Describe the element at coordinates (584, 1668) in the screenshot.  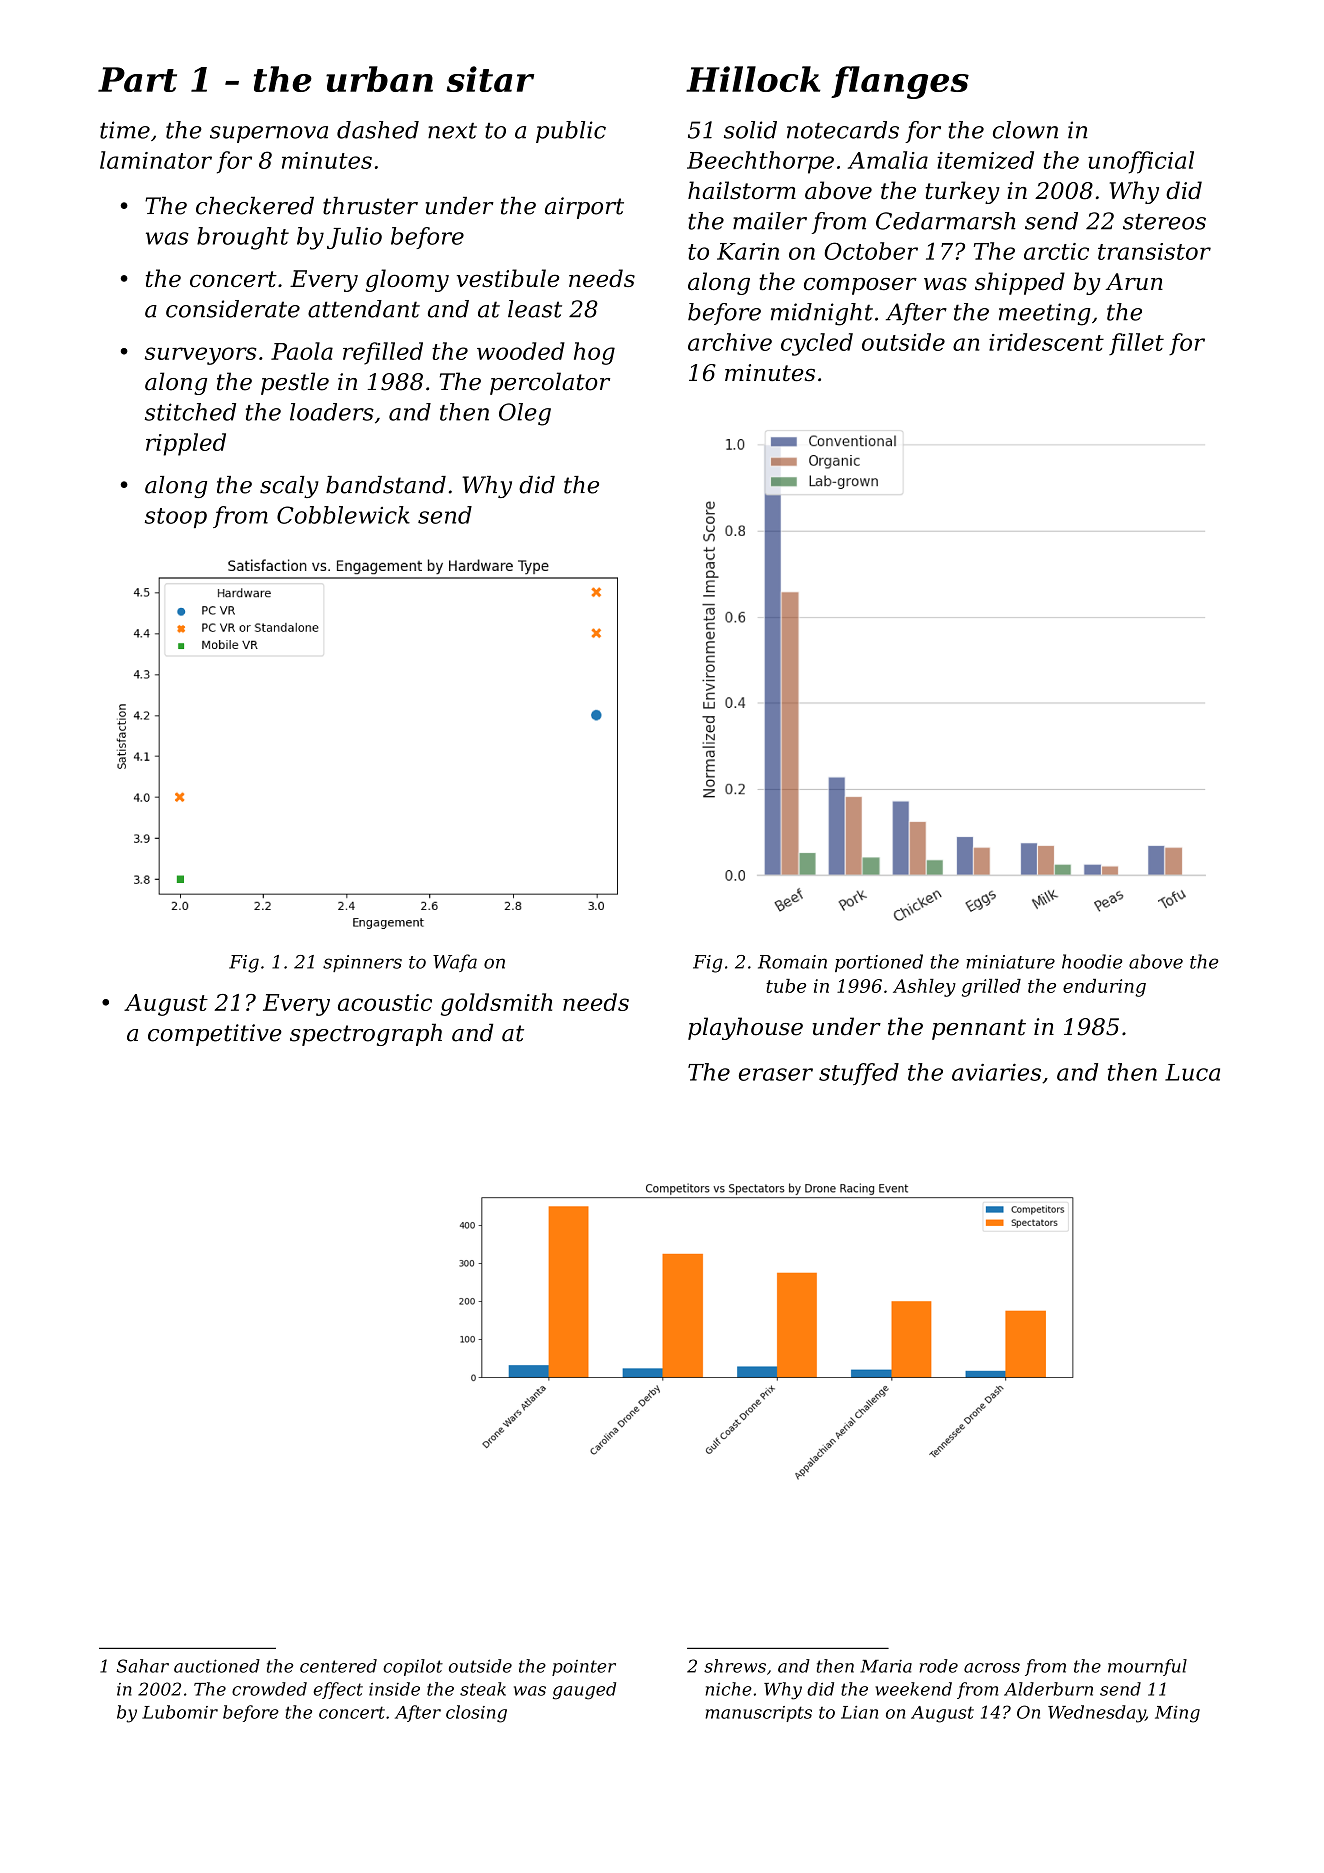
I see `pointer` at that location.
